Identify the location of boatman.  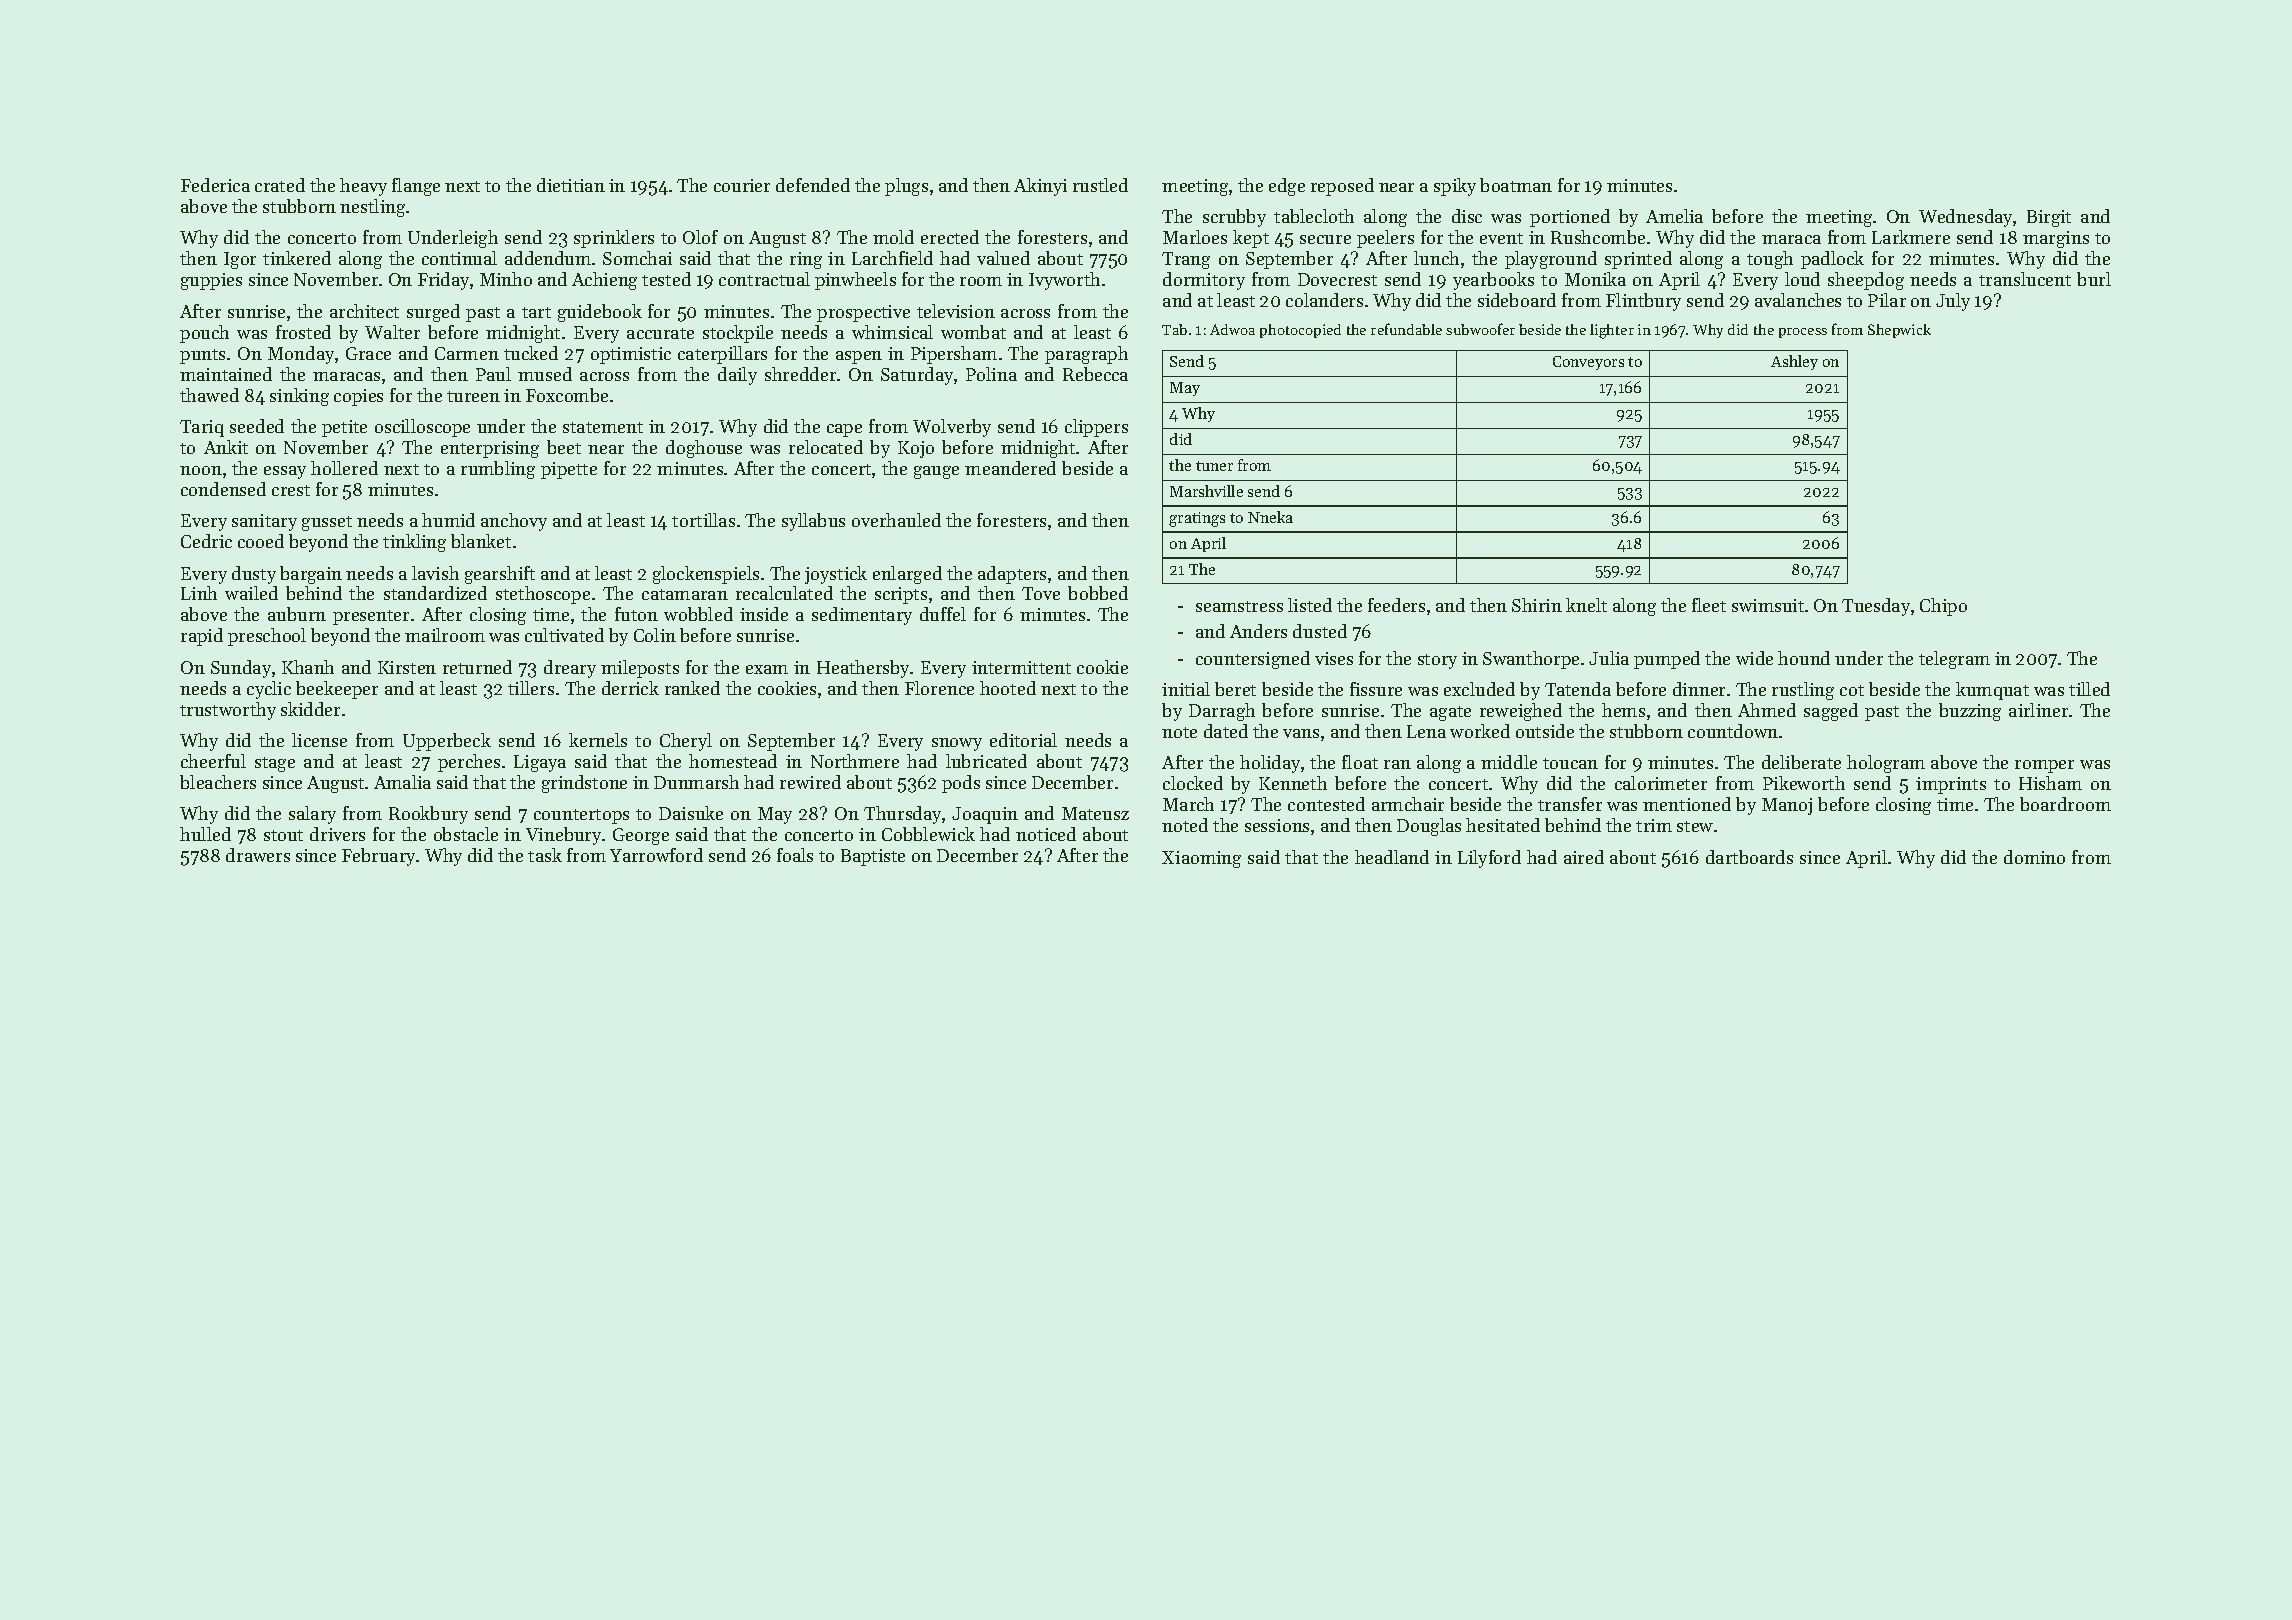
(1516, 185).
